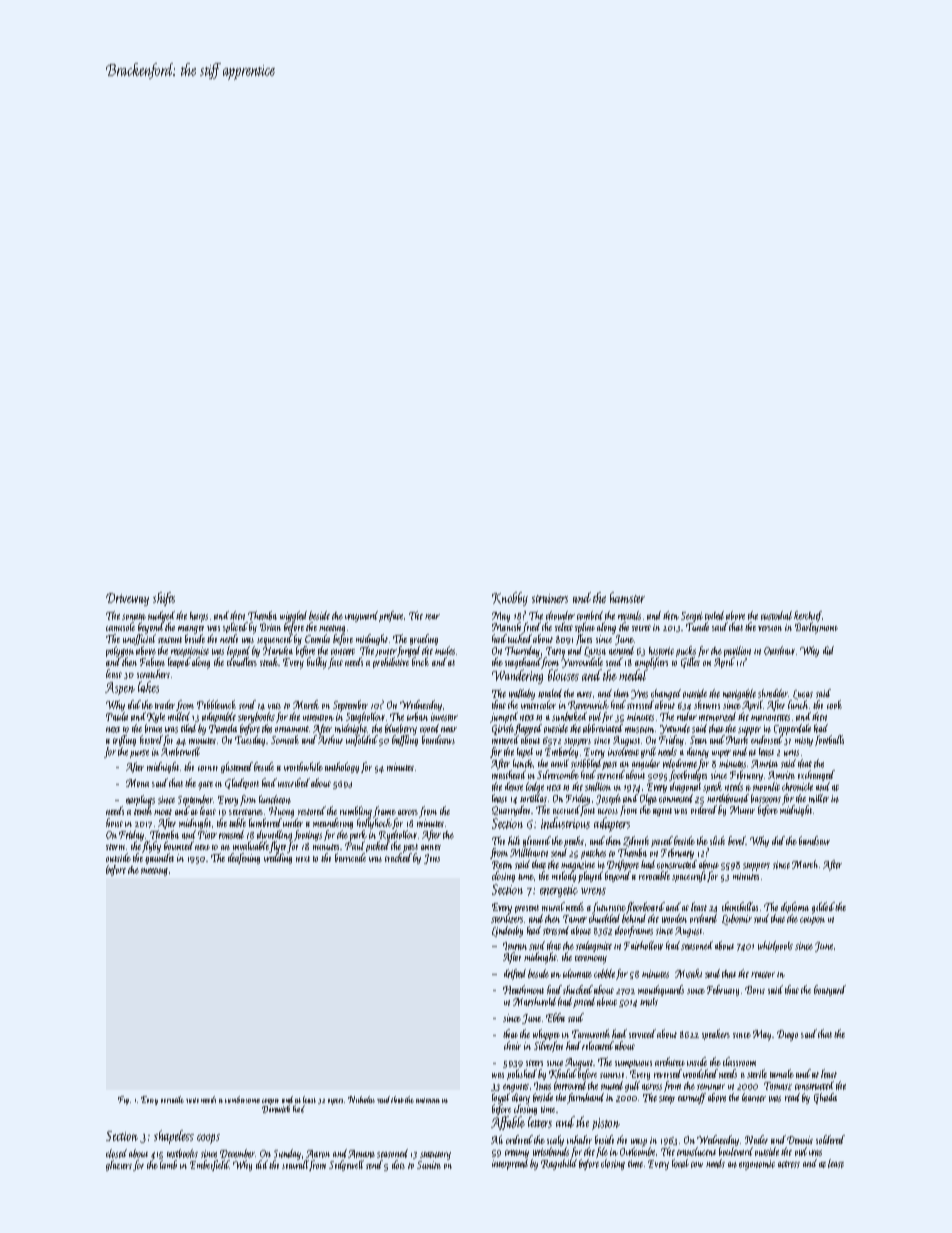 The width and height of the image is (952, 1233). I want to click on versatile, so click(172, 1099).
